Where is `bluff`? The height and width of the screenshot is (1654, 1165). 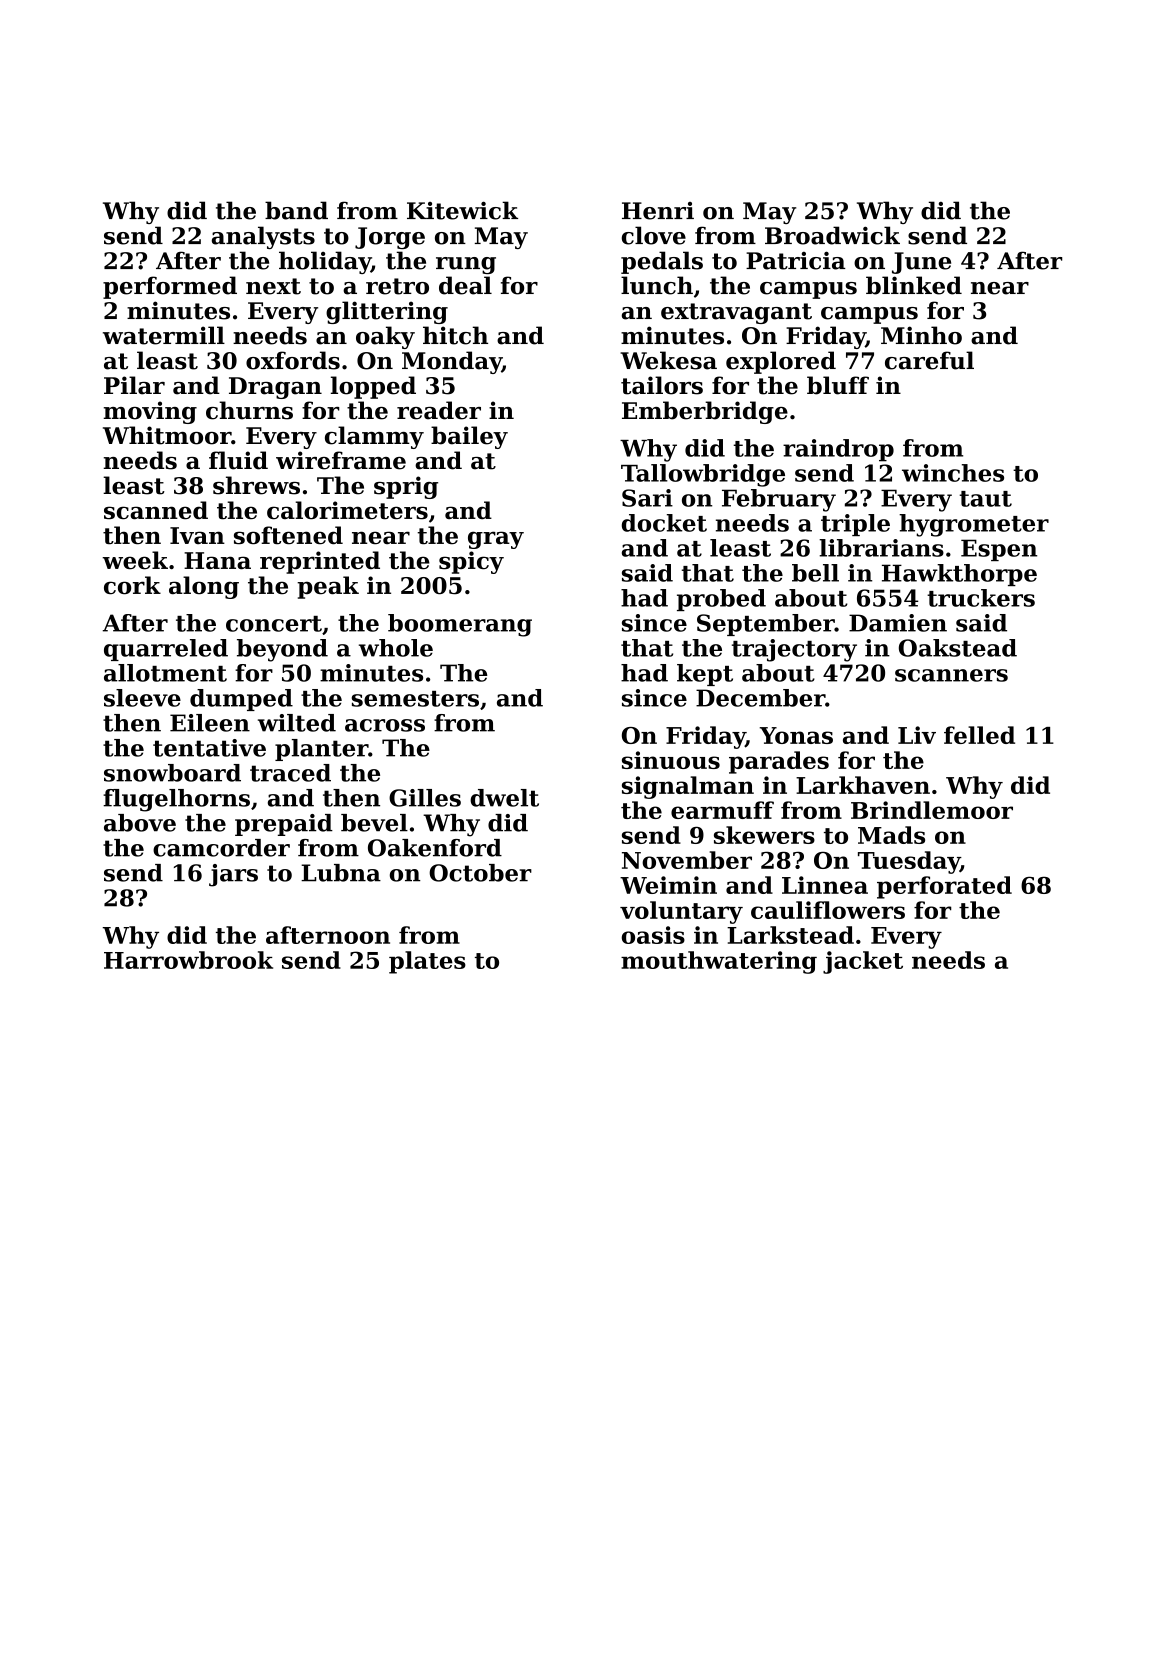
bluff is located at coordinates (838, 385).
